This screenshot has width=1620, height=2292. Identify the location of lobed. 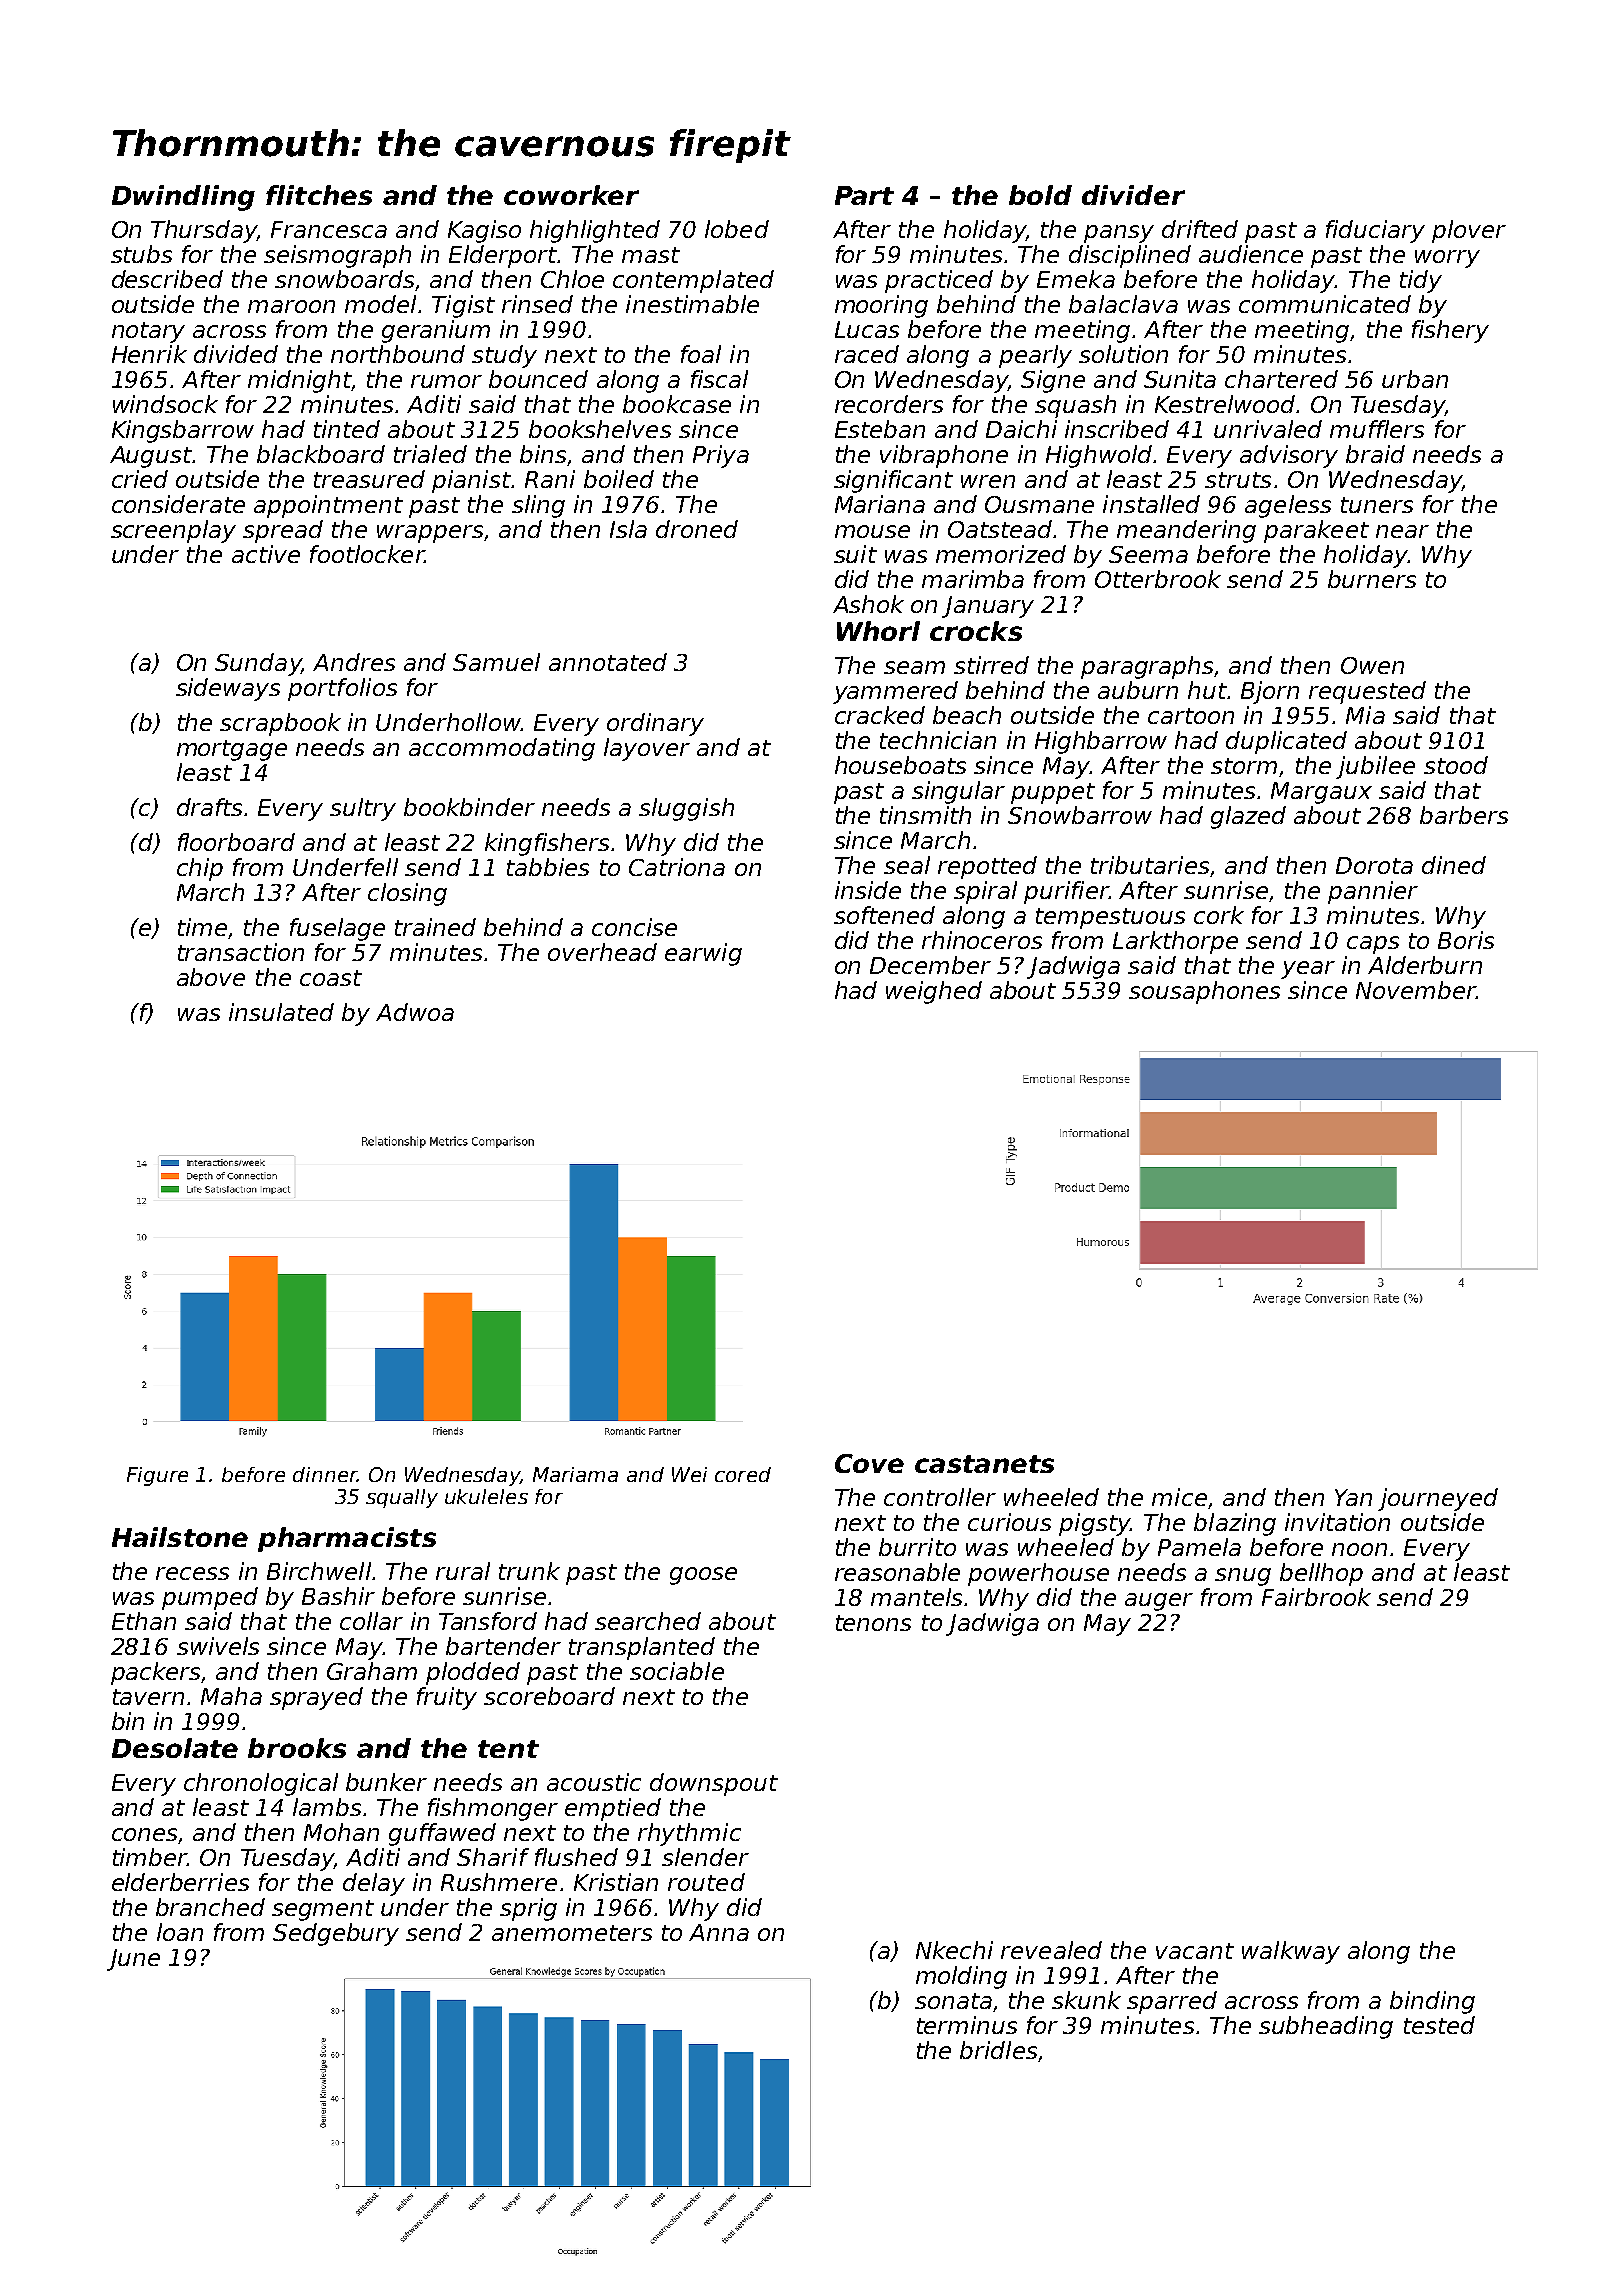
(737, 229).
